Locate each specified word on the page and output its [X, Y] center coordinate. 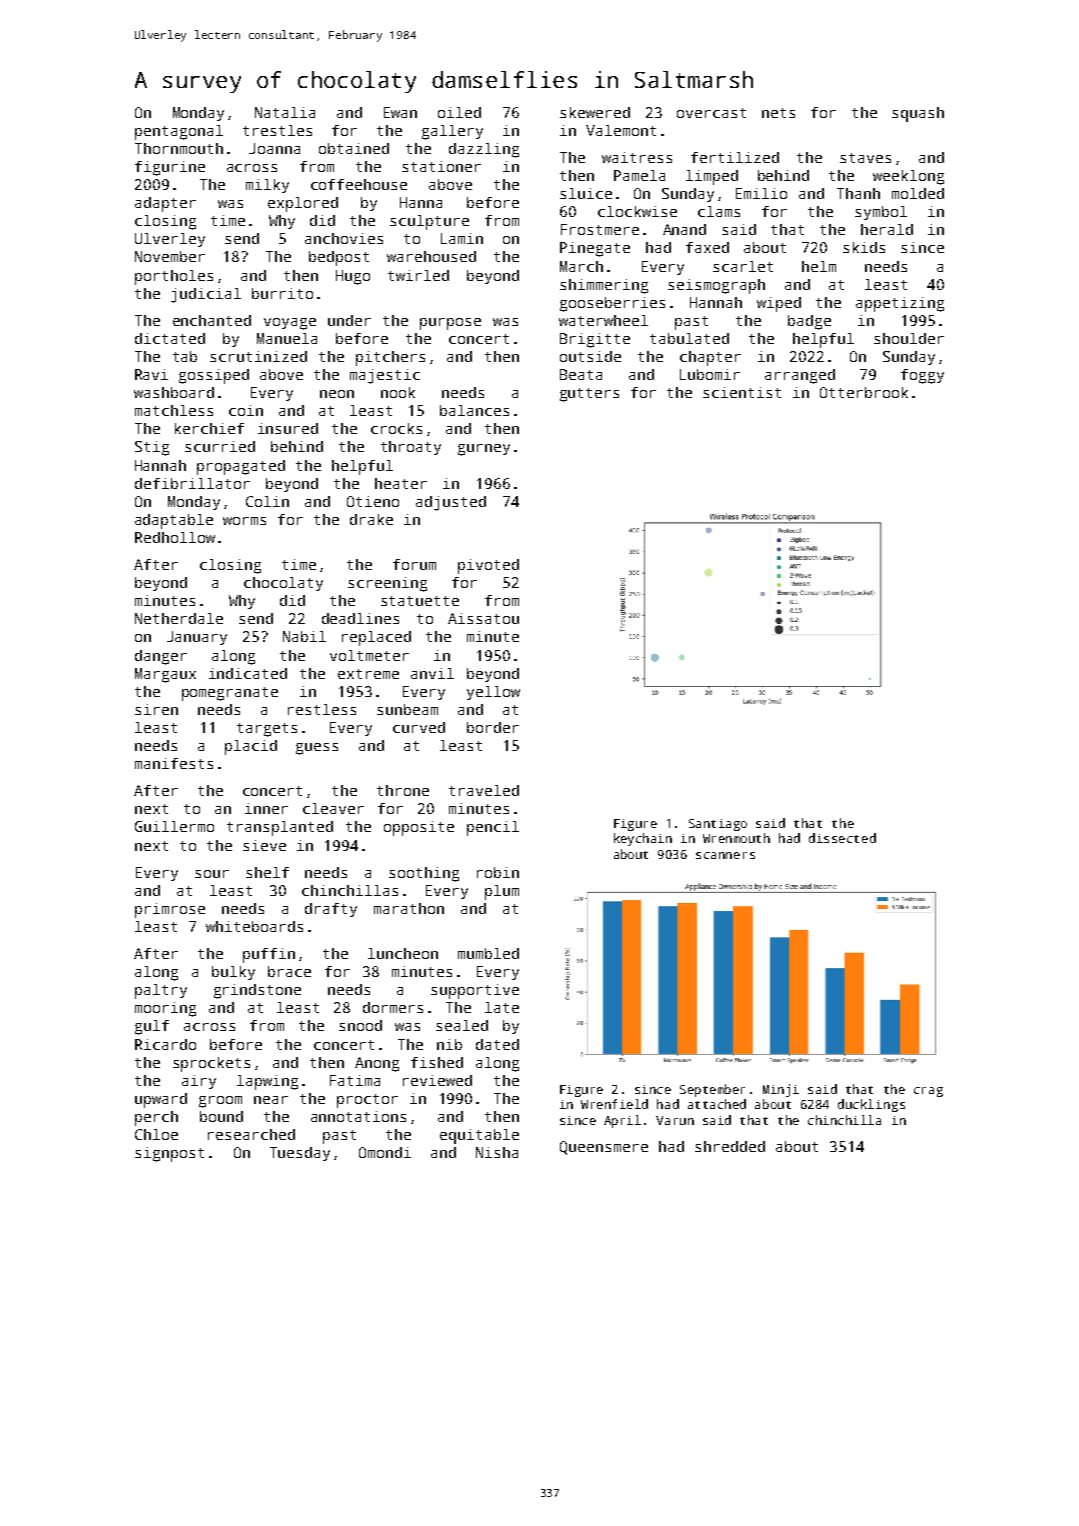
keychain [643, 839]
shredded [730, 1146]
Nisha [497, 1152]
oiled [459, 112]
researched [251, 1134]
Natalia [285, 112]
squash [918, 114]
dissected [842, 838]
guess [317, 749]
